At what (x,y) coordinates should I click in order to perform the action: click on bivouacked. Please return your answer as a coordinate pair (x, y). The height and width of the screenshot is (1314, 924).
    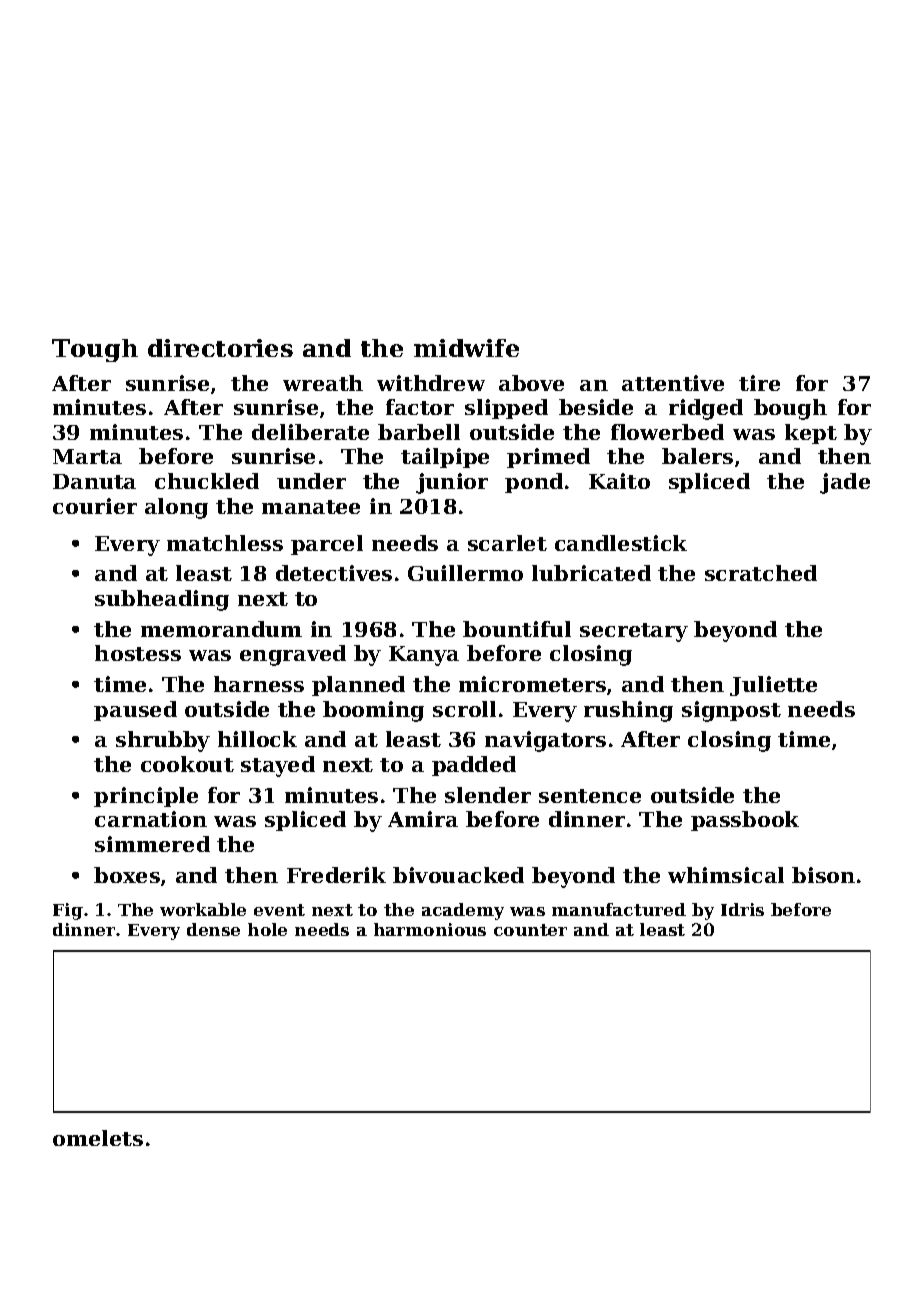
    Looking at the image, I should click on (458, 875).
